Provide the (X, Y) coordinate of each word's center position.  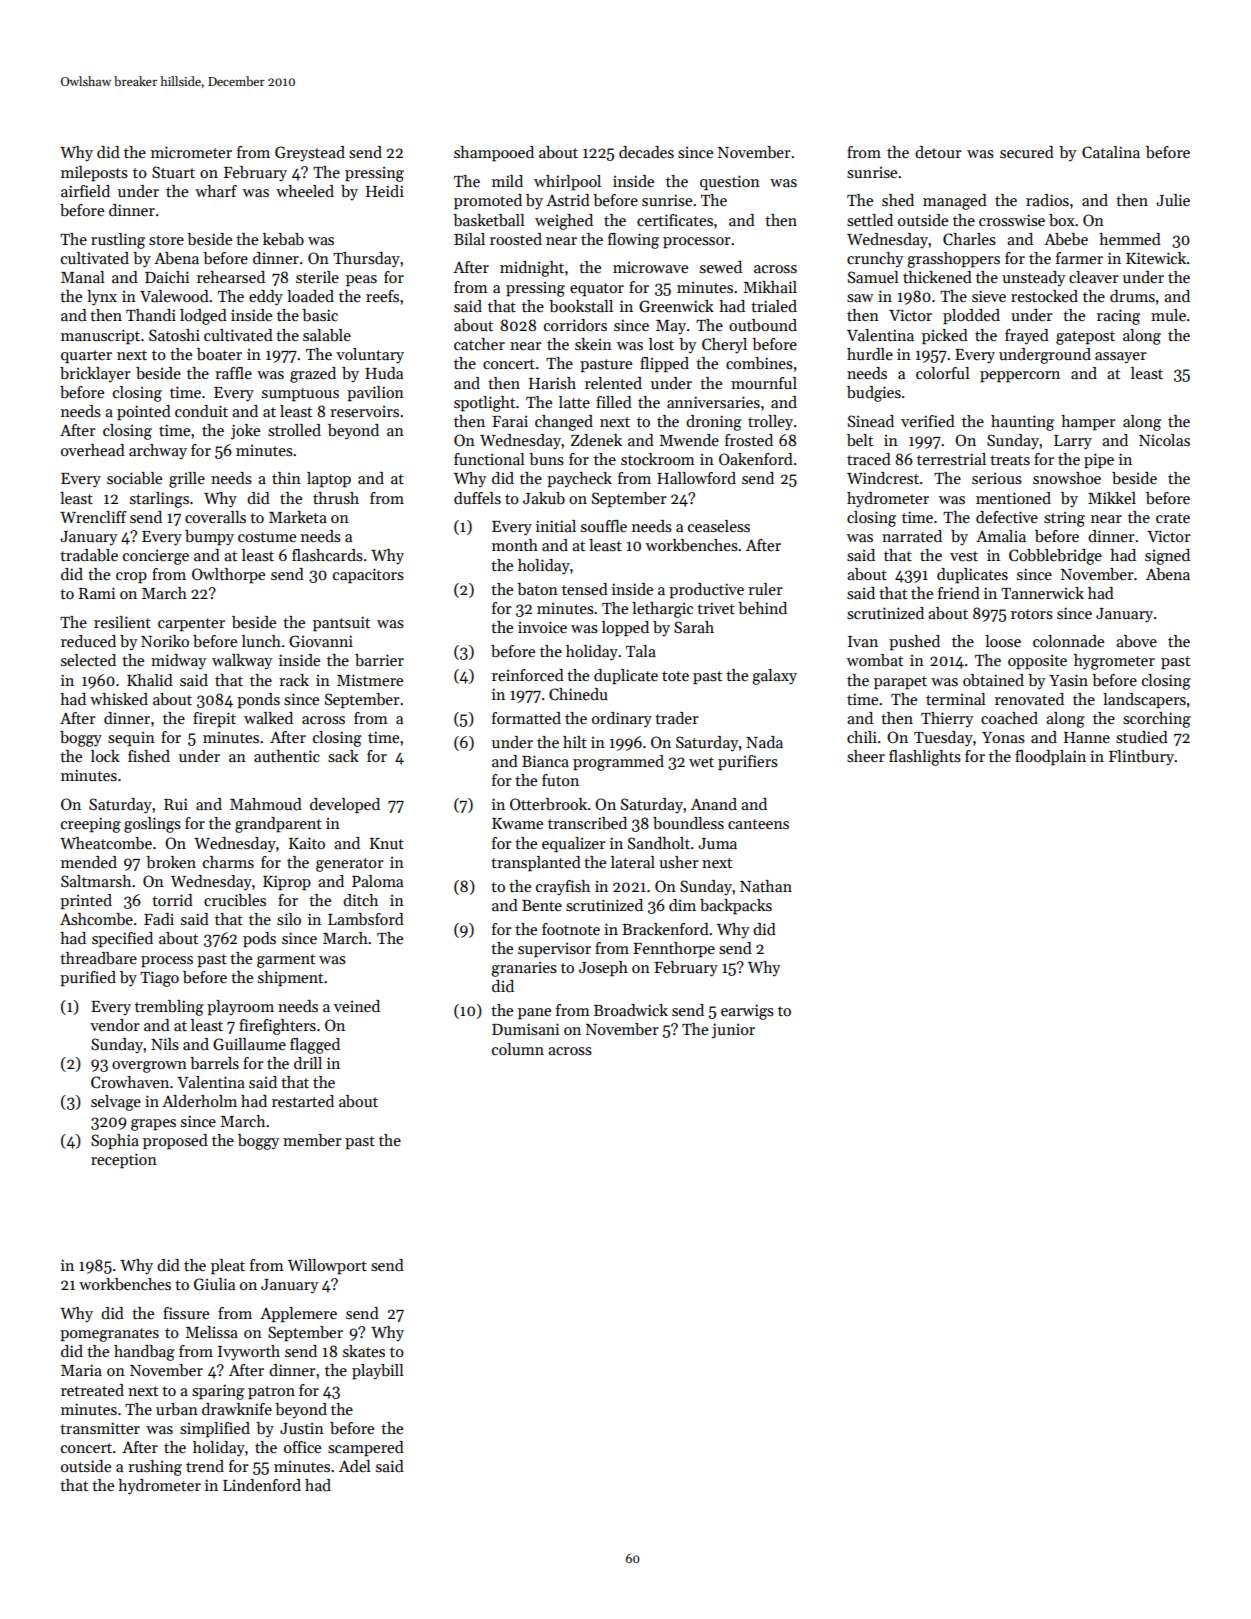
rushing (155, 1468)
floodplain (1050, 758)
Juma (717, 843)
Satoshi (174, 335)
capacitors (368, 576)
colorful (943, 373)
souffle (604, 526)
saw (860, 298)
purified (88, 979)
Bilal (469, 239)
